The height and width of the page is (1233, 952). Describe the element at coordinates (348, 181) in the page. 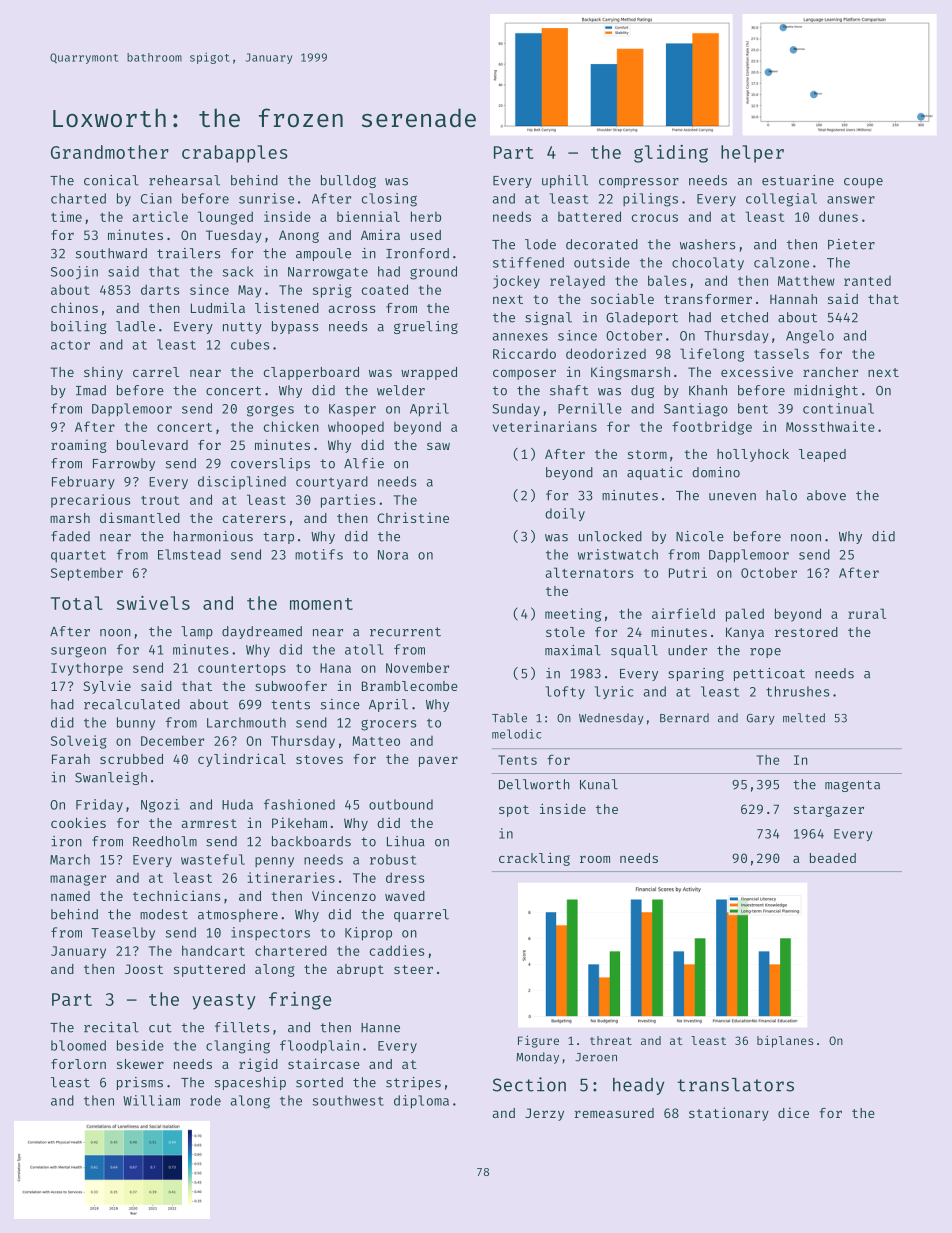

I see `bulldog` at that location.
